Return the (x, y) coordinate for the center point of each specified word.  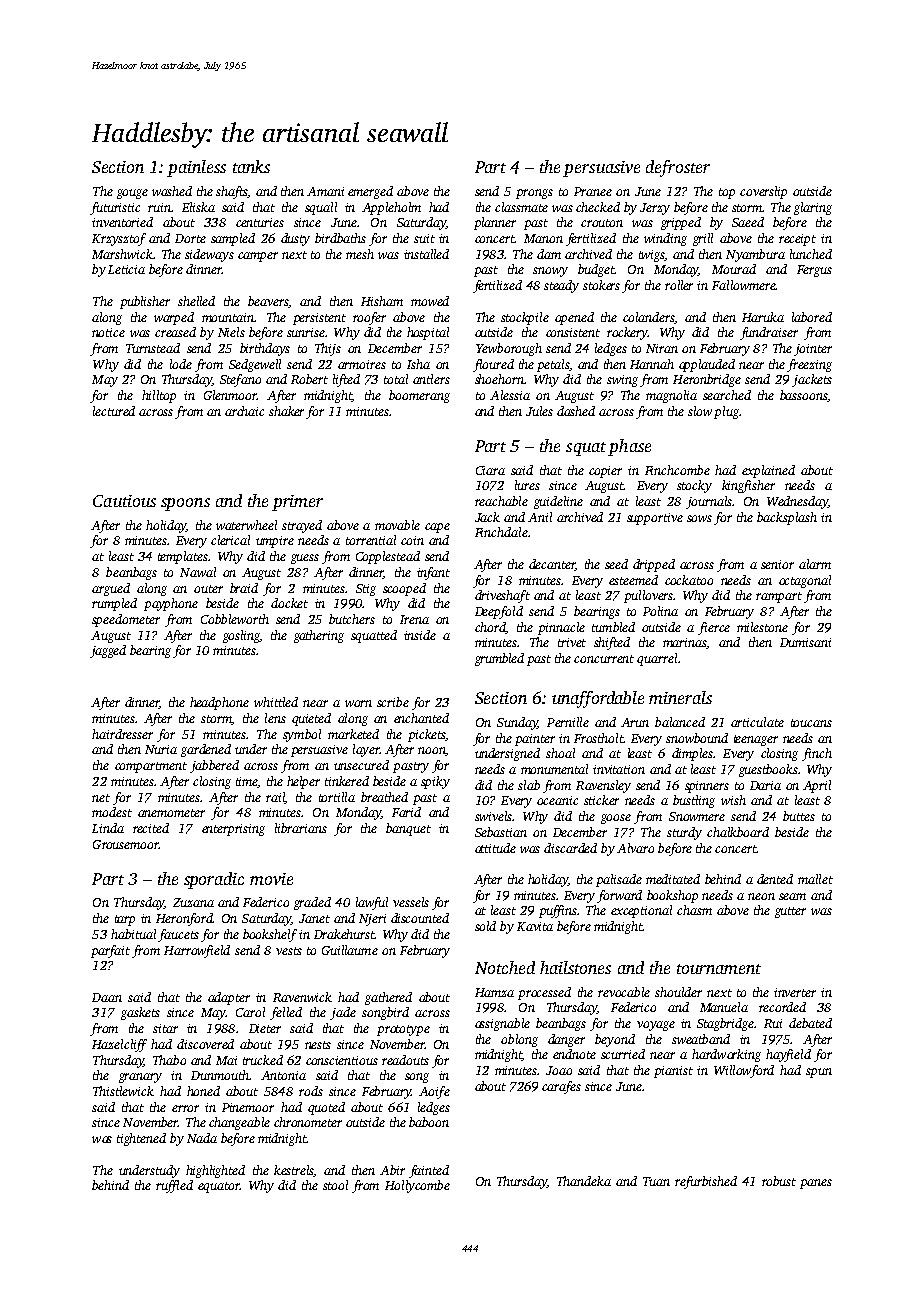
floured (493, 365)
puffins (558, 911)
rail (275, 798)
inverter (795, 992)
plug (726, 412)
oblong (519, 1040)
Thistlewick (123, 1091)
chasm (694, 910)
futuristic (115, 208)
